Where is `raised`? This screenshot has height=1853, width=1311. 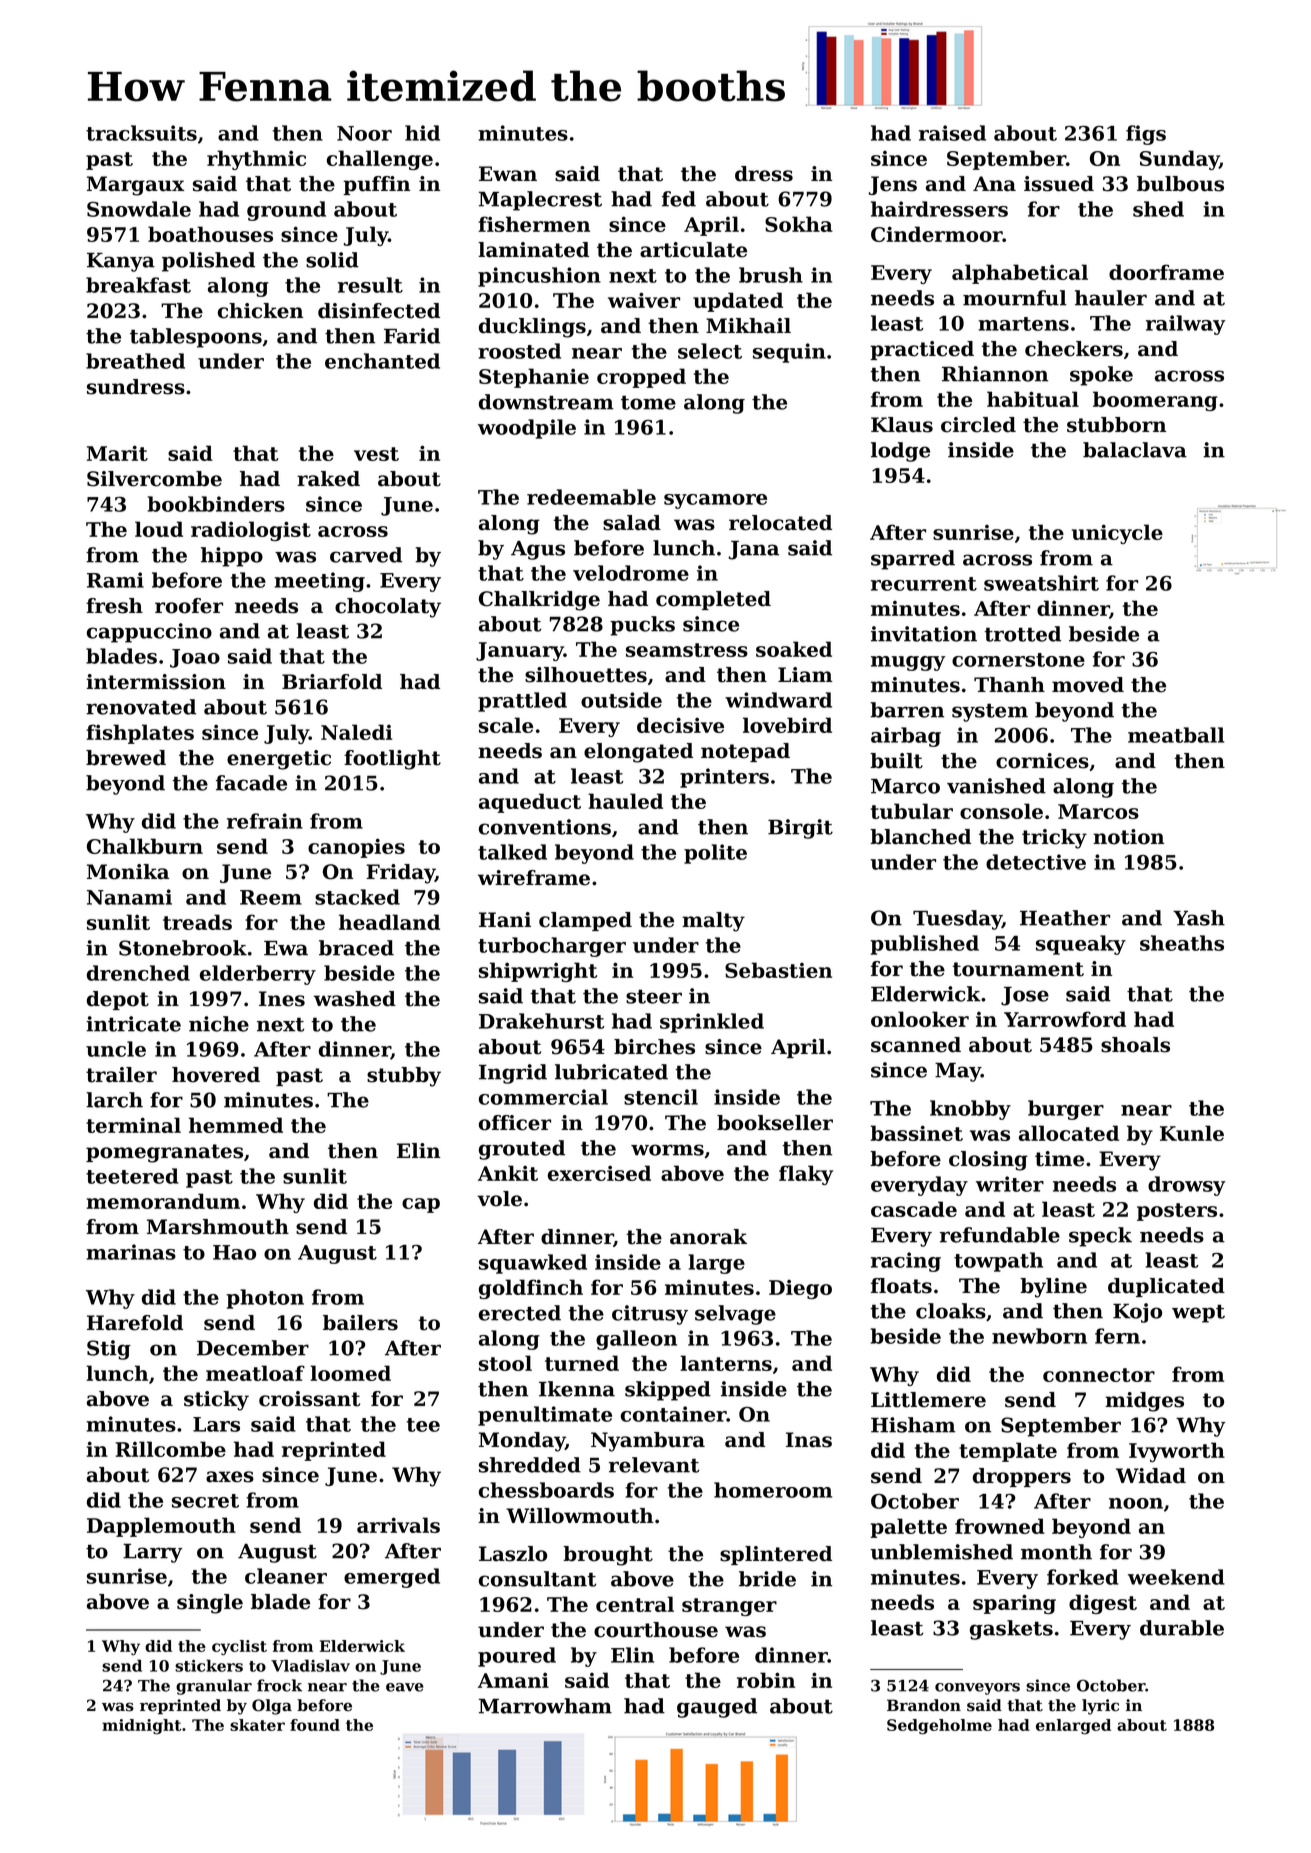 raised is located at coordinates (952, 133).
